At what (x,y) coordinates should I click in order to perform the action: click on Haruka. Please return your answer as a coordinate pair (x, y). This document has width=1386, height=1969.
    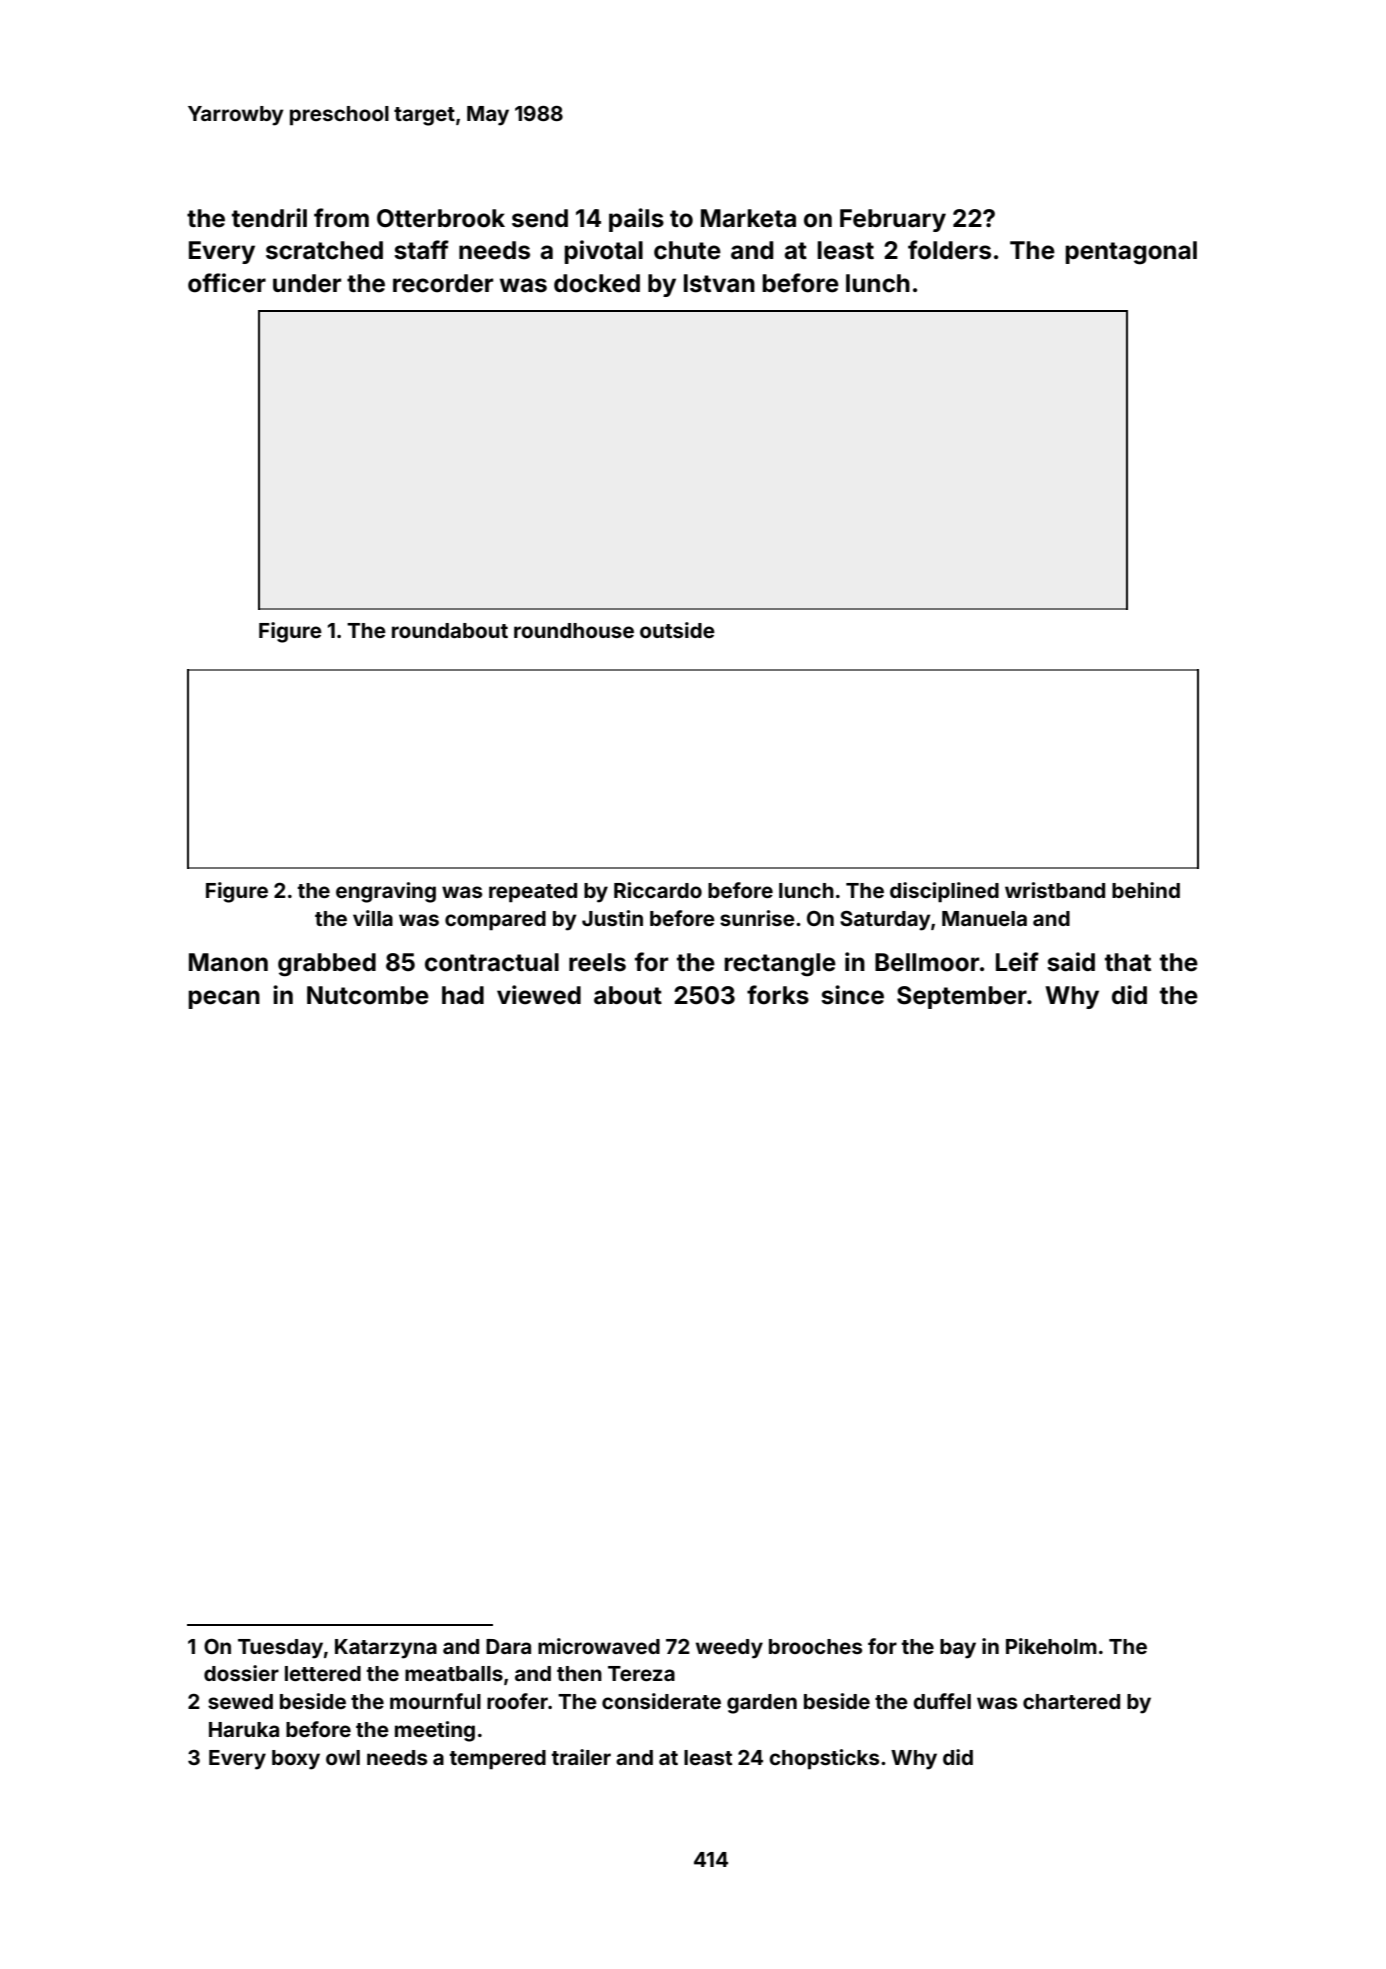
    Looking at the image, I should click on (244, 1729).
